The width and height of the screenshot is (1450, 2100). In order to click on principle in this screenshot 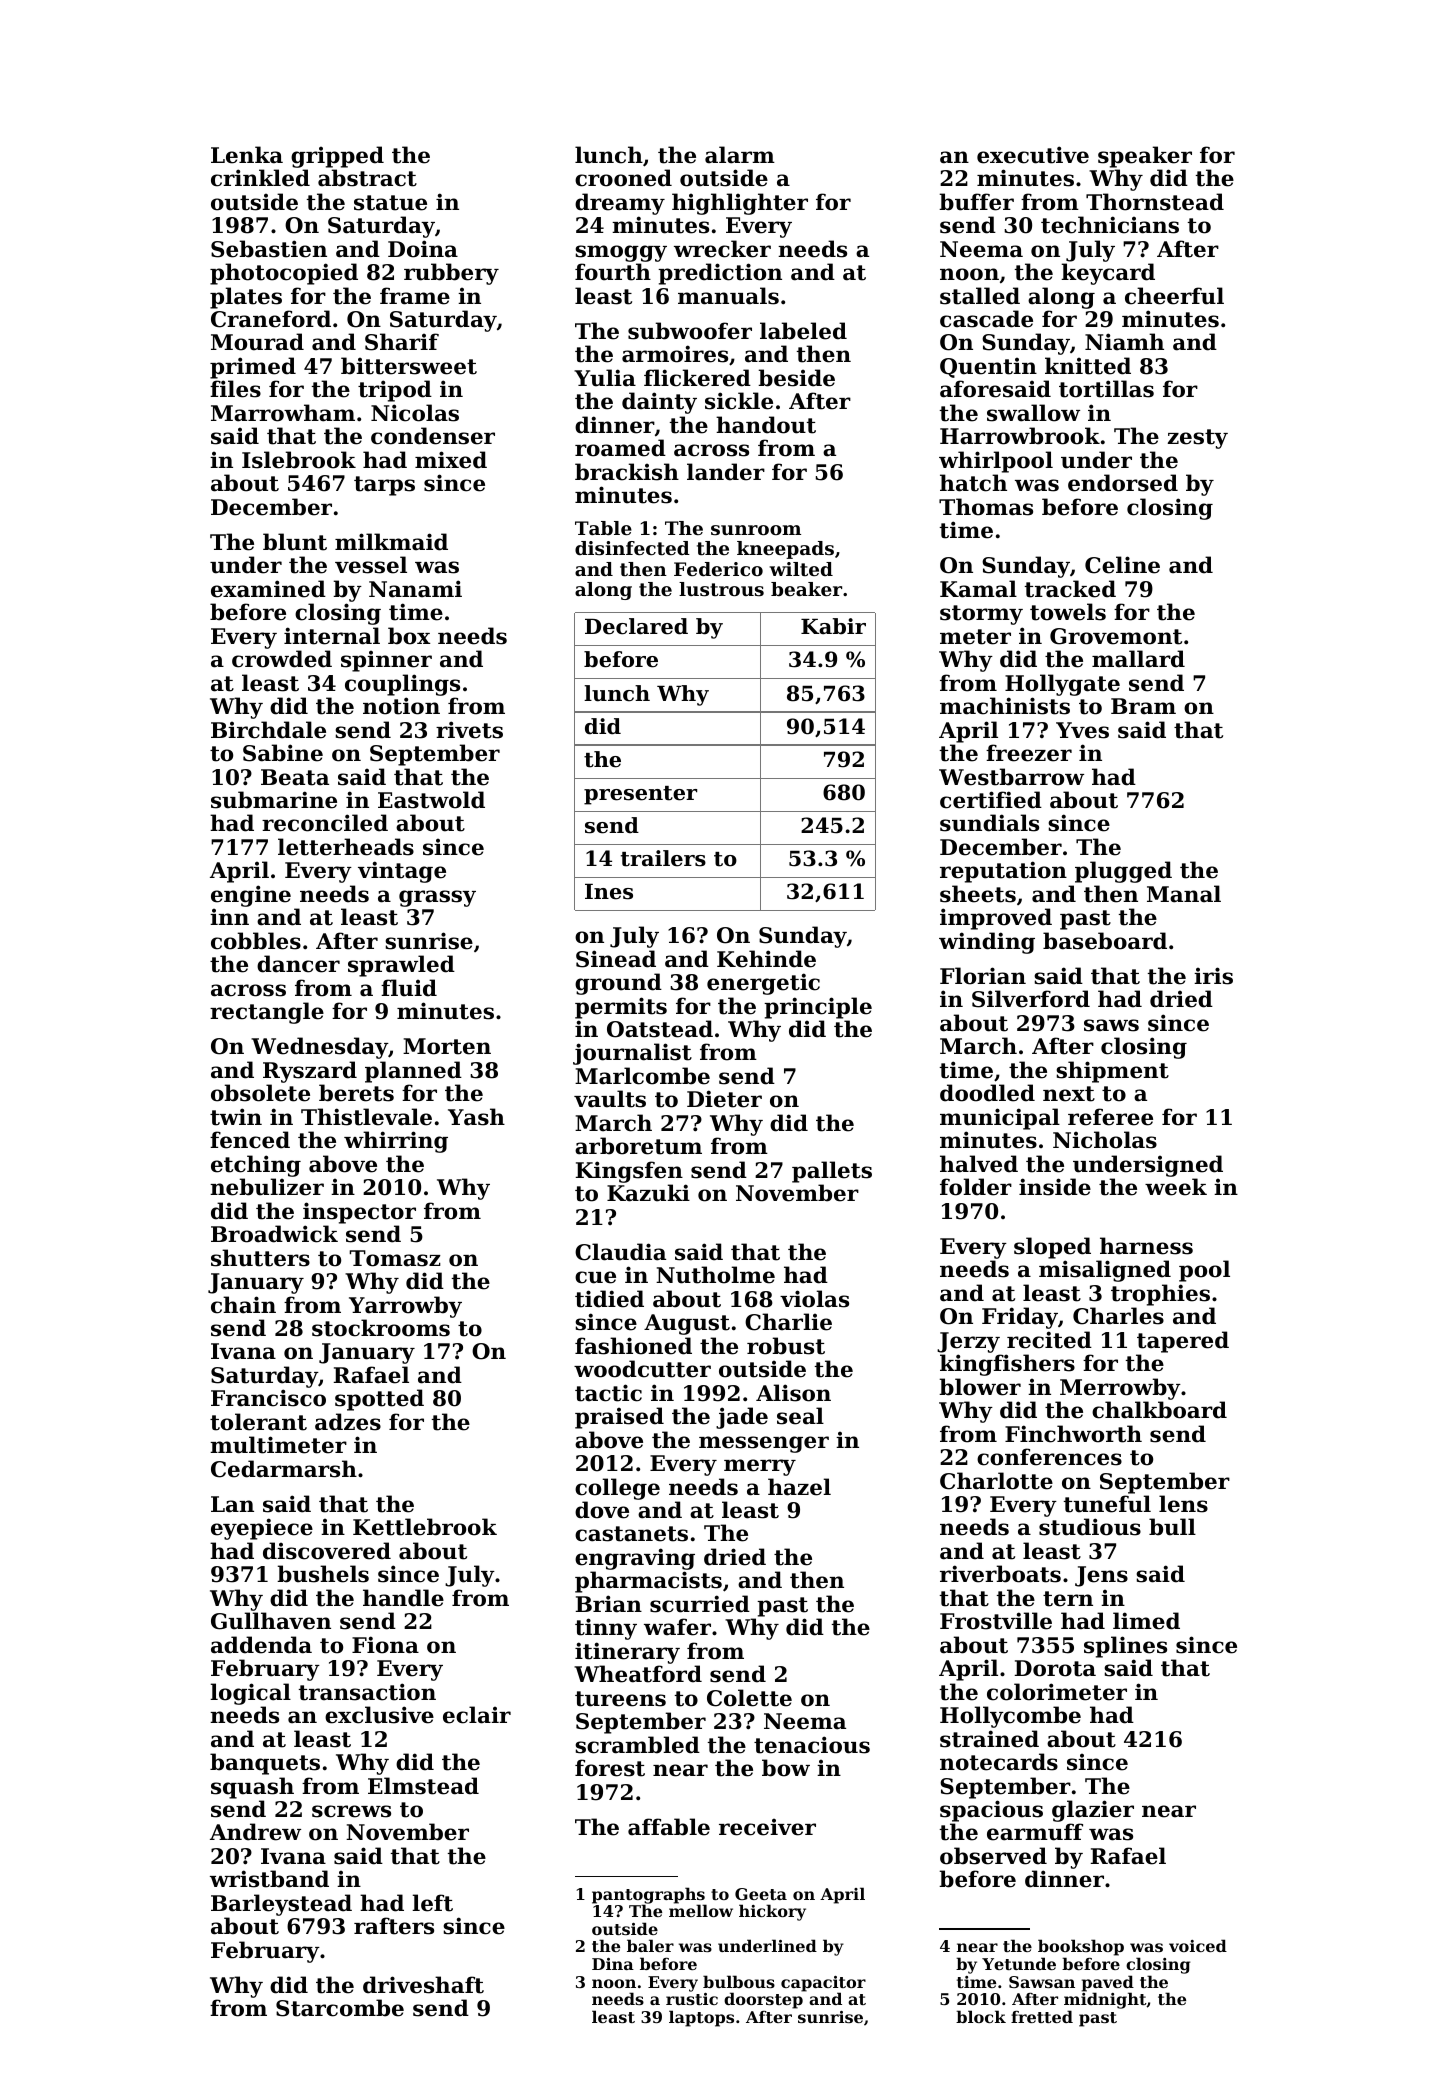, I will do `click(818, 1008)`.
